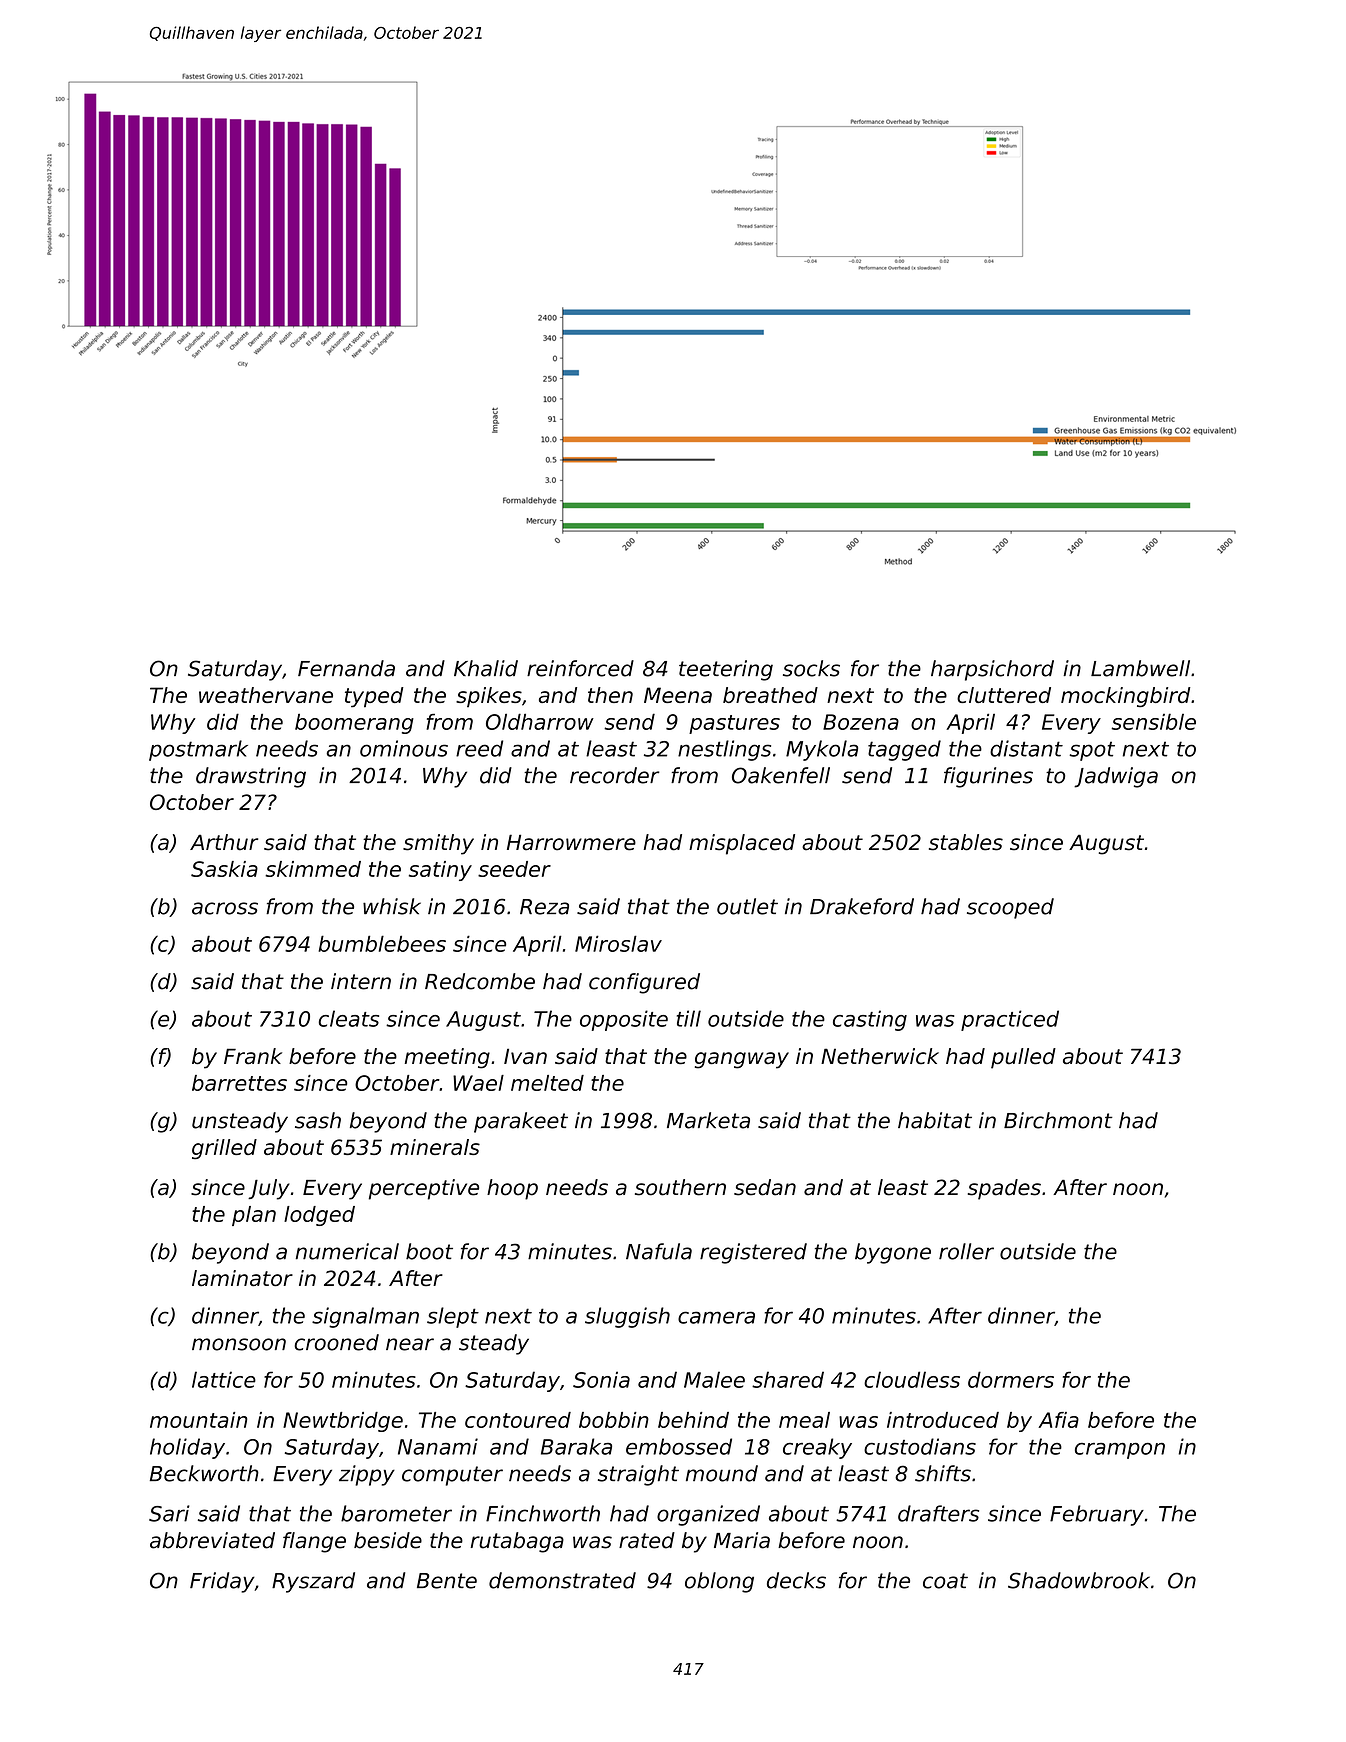 The image size is (1346, 1742). I want to click on Ivan, so click(525, 1056).
